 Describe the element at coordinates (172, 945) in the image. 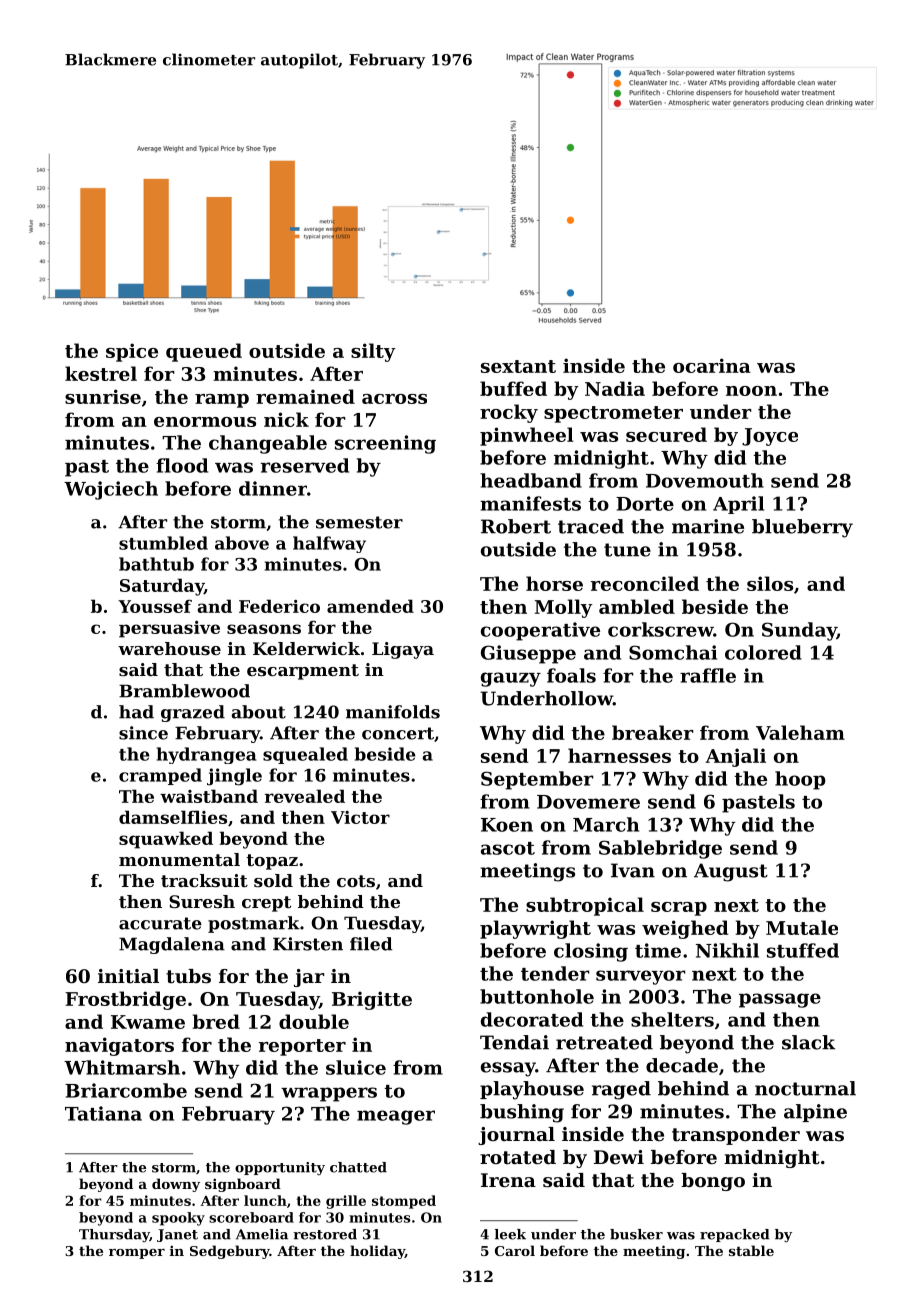

I see `Magdalena` at that location.
